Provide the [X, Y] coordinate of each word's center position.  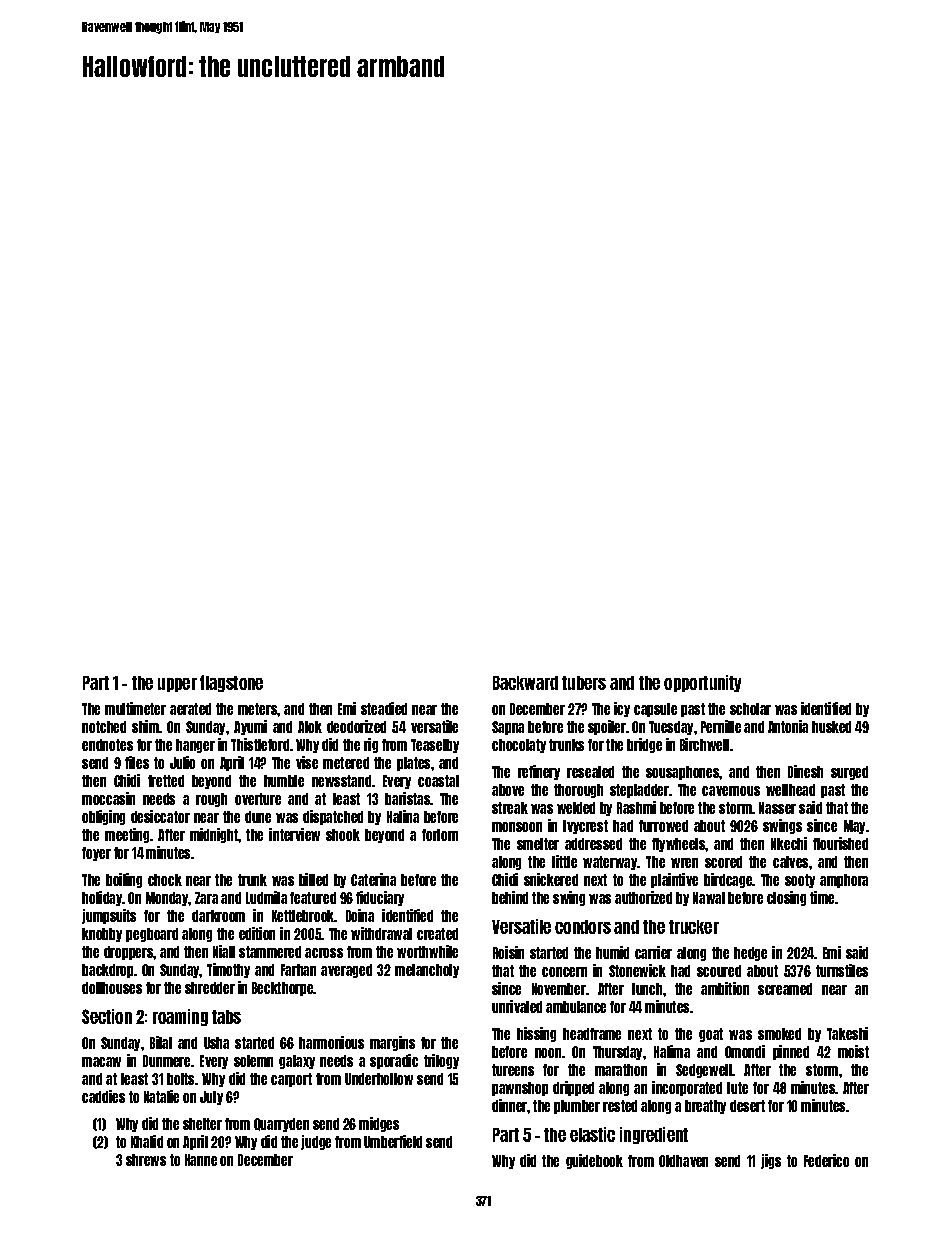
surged [849, 773]
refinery [539, 772]
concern [564, 972]
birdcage [728, 880]
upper [177, 685]
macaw [101, 1062]
